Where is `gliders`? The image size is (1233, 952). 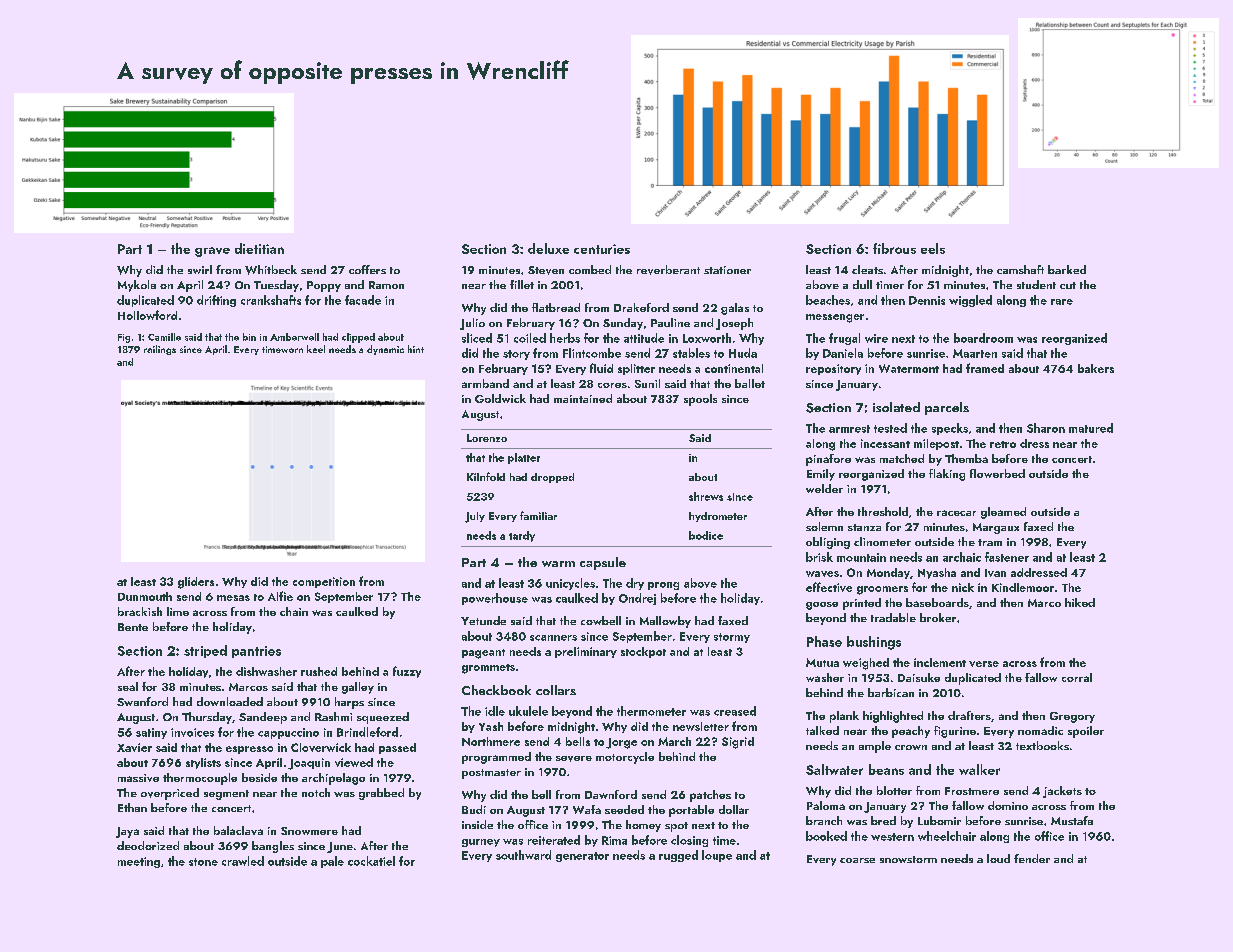 gliders is located at coordinates (196, 583).
